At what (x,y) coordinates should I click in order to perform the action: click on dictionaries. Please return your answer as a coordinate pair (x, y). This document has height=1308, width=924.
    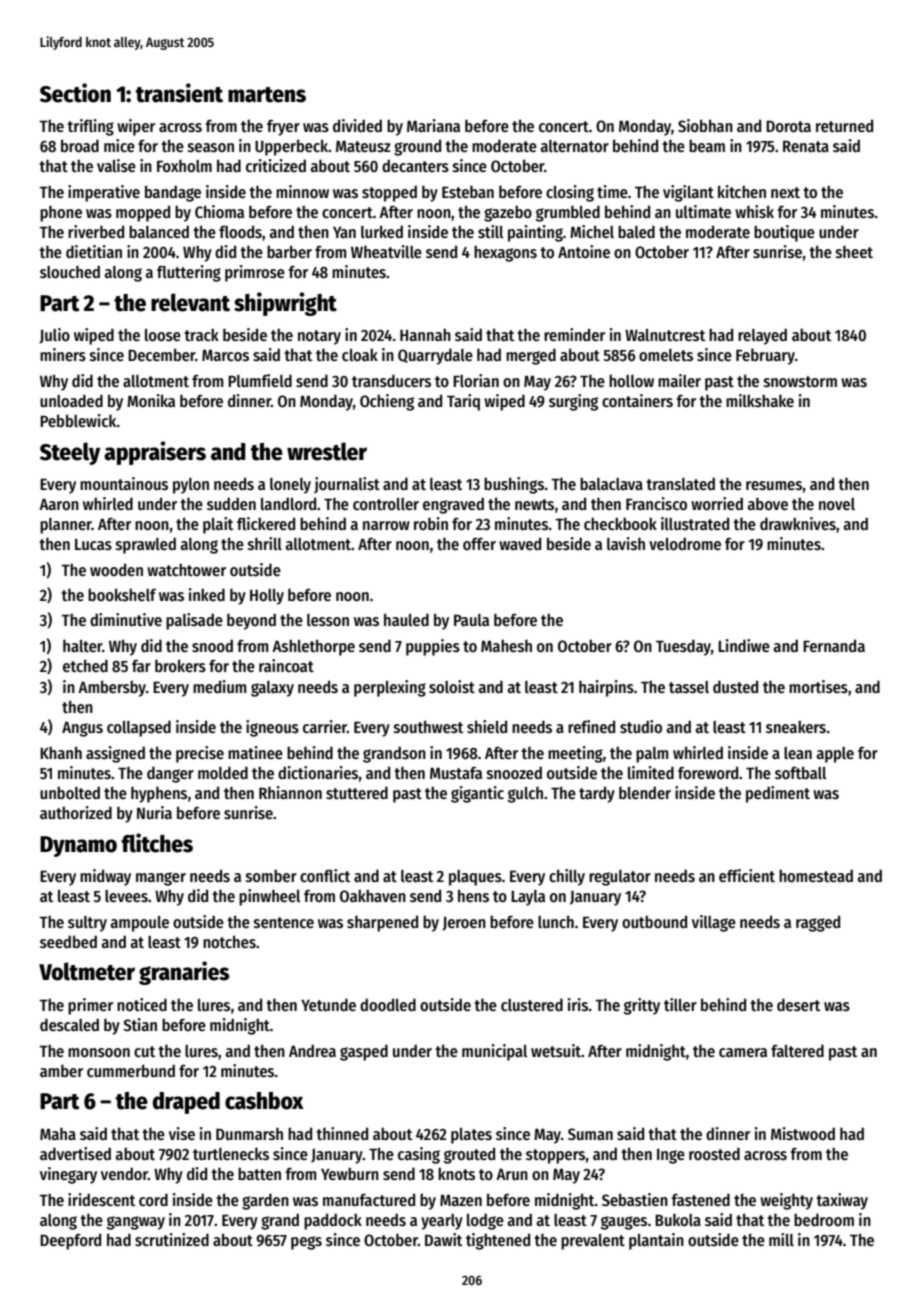
    Looking at the image, I should click on (318, 772).
